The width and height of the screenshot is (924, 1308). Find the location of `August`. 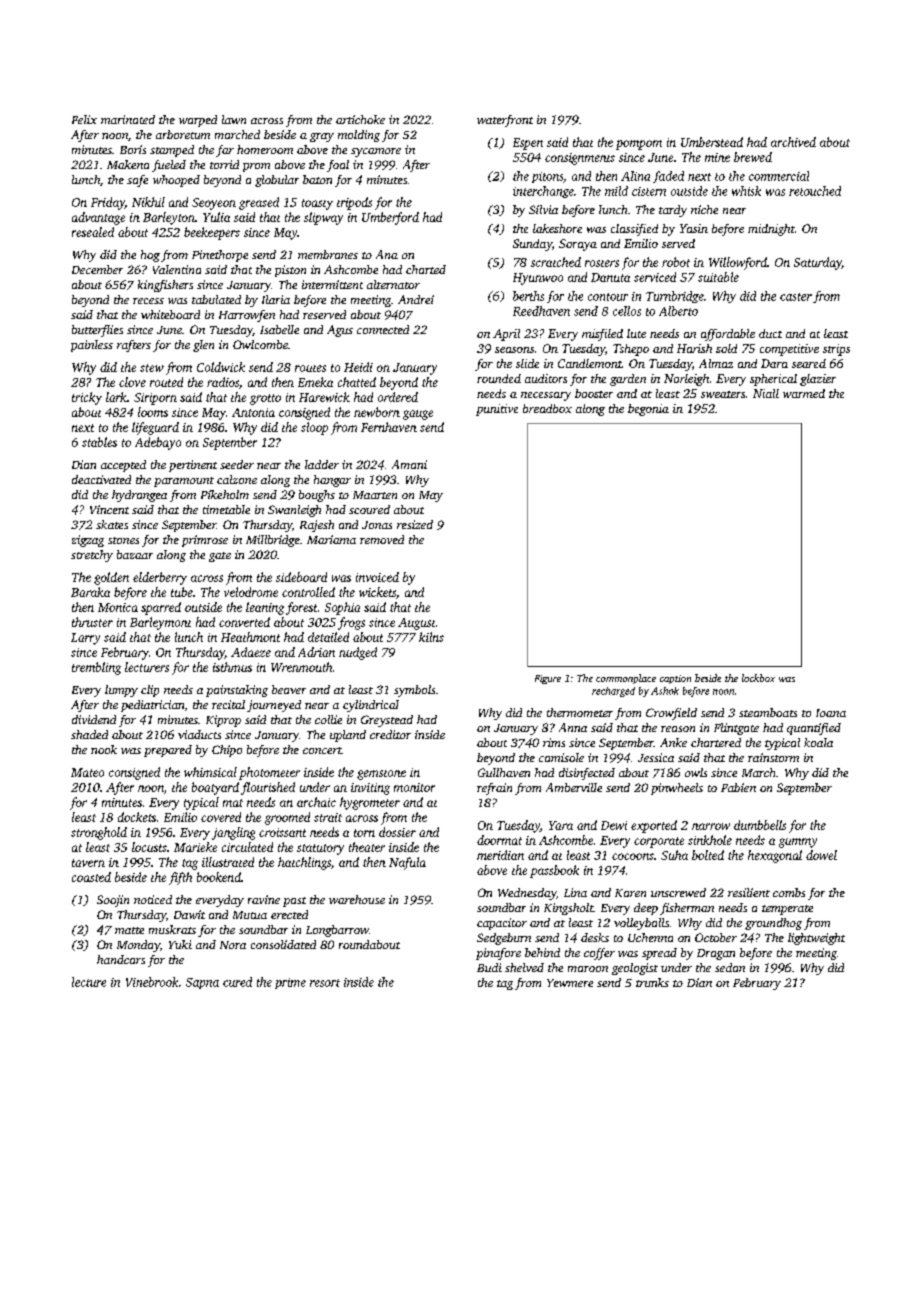

August is located at coordinates (416, 624).
